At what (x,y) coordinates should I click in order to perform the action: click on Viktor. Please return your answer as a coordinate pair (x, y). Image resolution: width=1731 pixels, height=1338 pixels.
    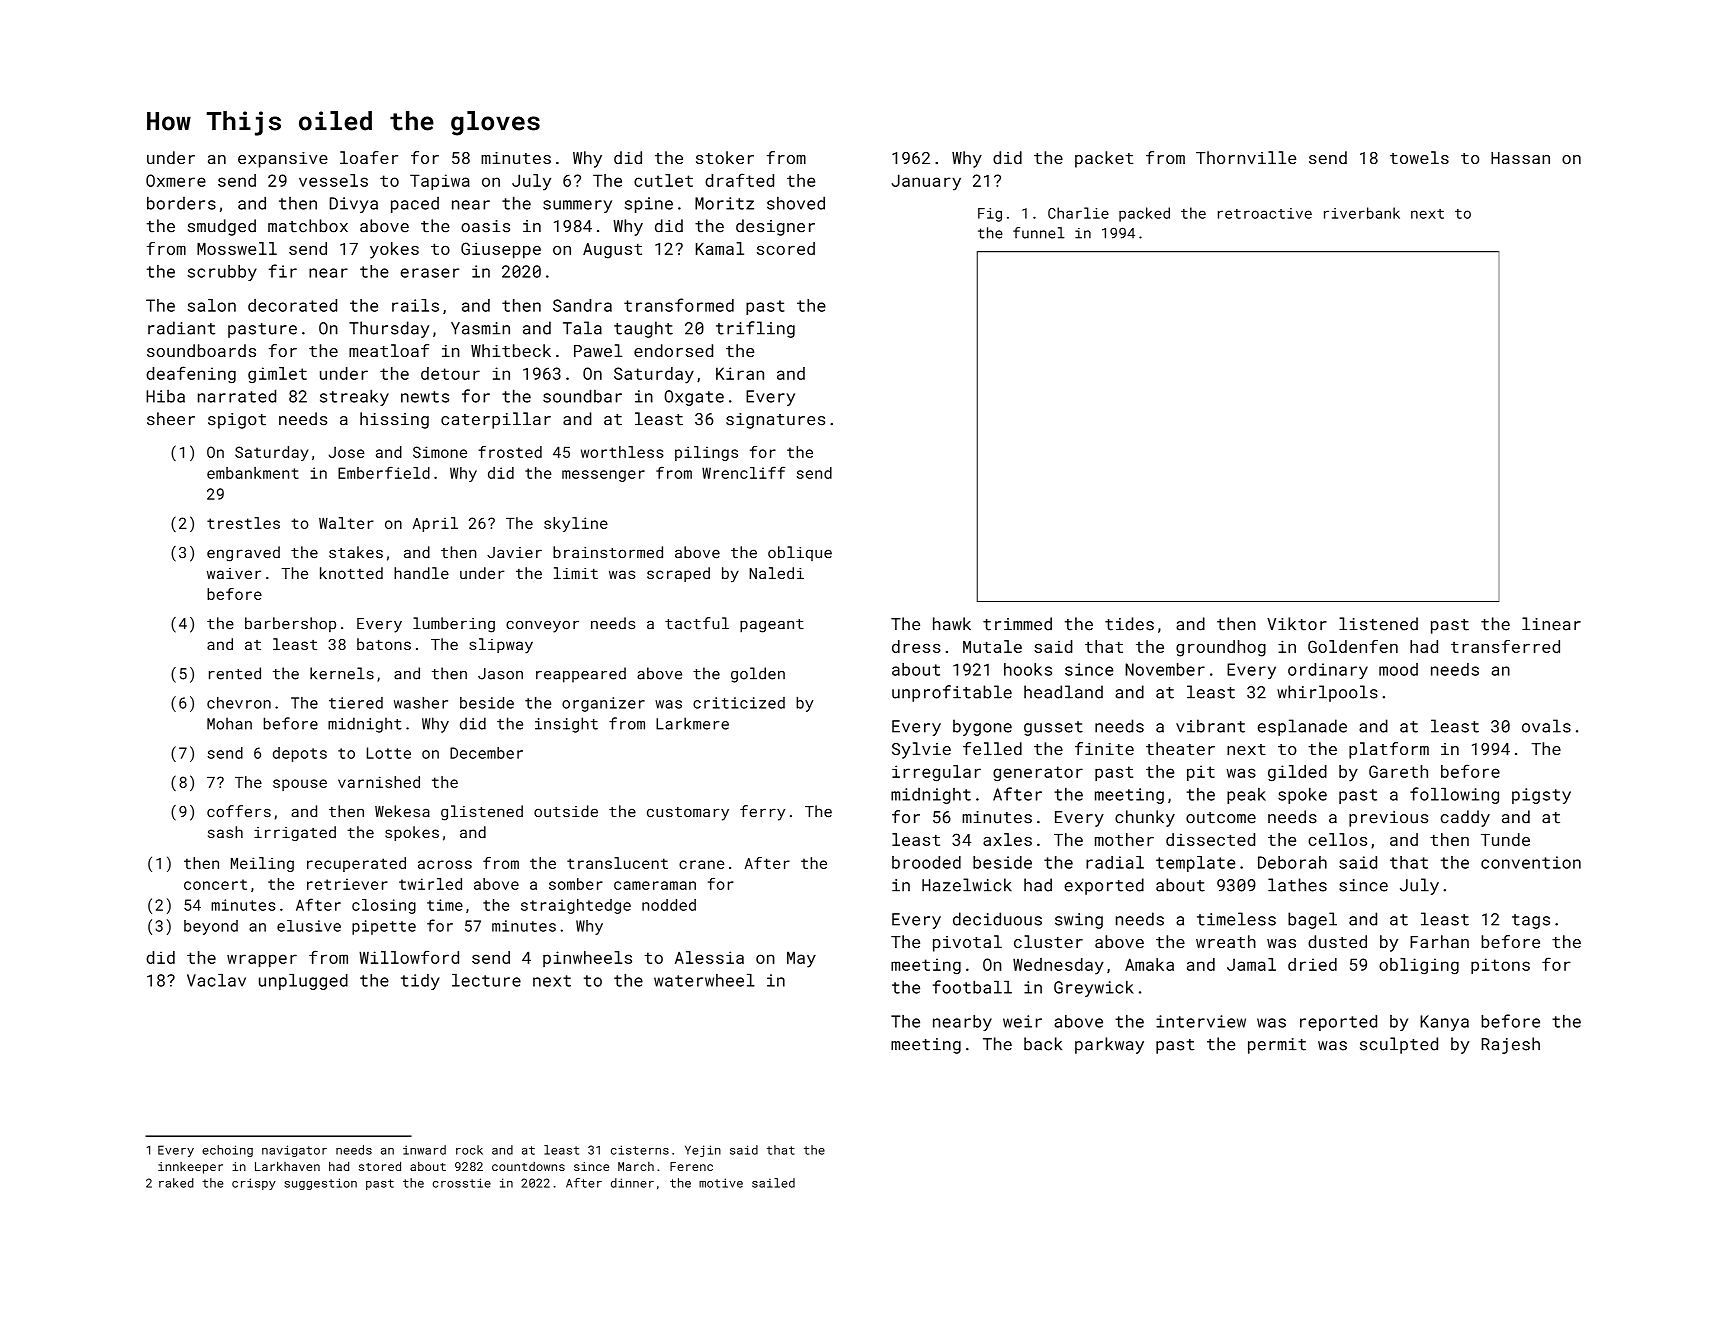
    Looking at the image, I should click on (1297, 624).
